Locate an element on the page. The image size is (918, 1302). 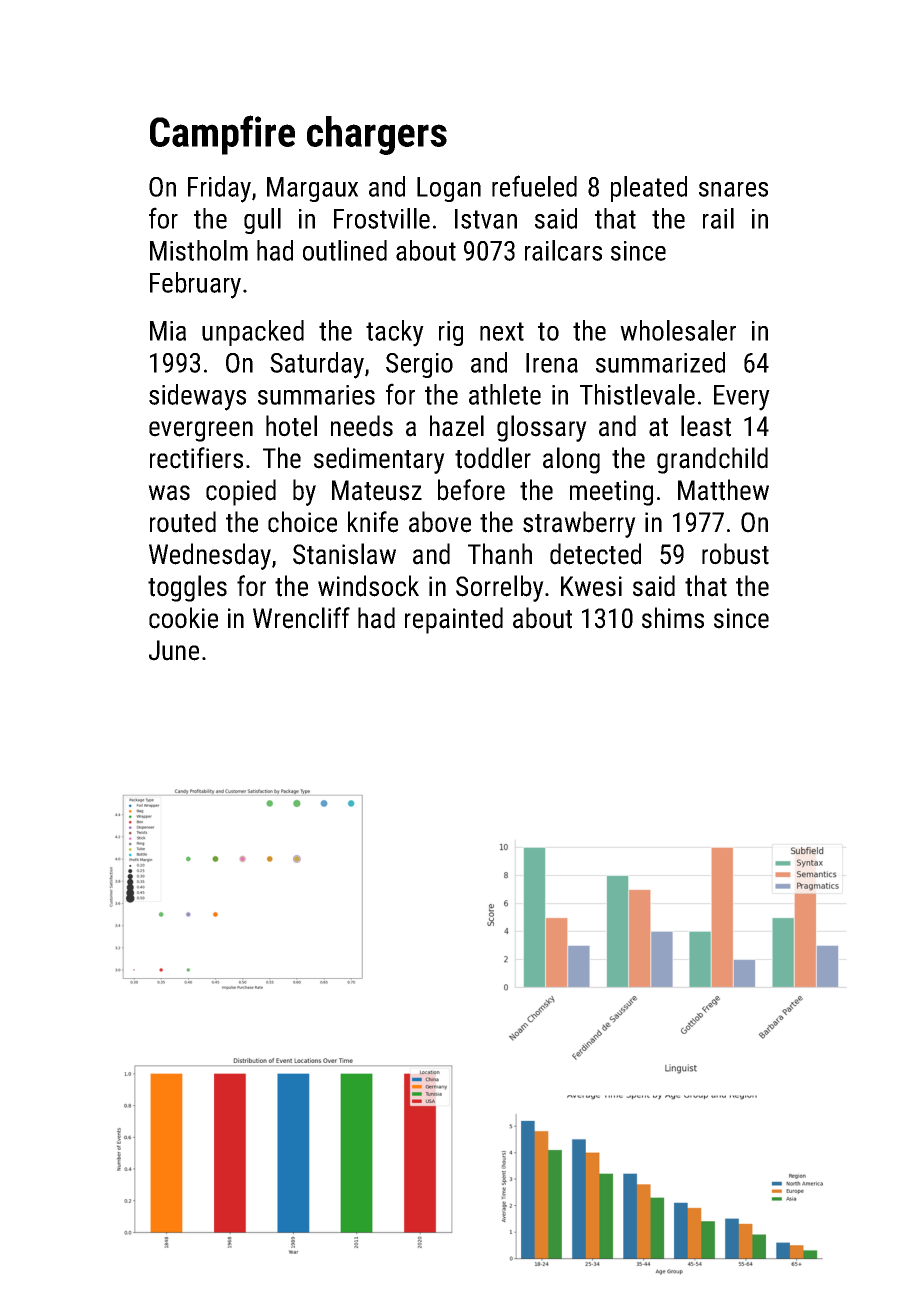
wholesaler is located at coordinates (678, 330).
